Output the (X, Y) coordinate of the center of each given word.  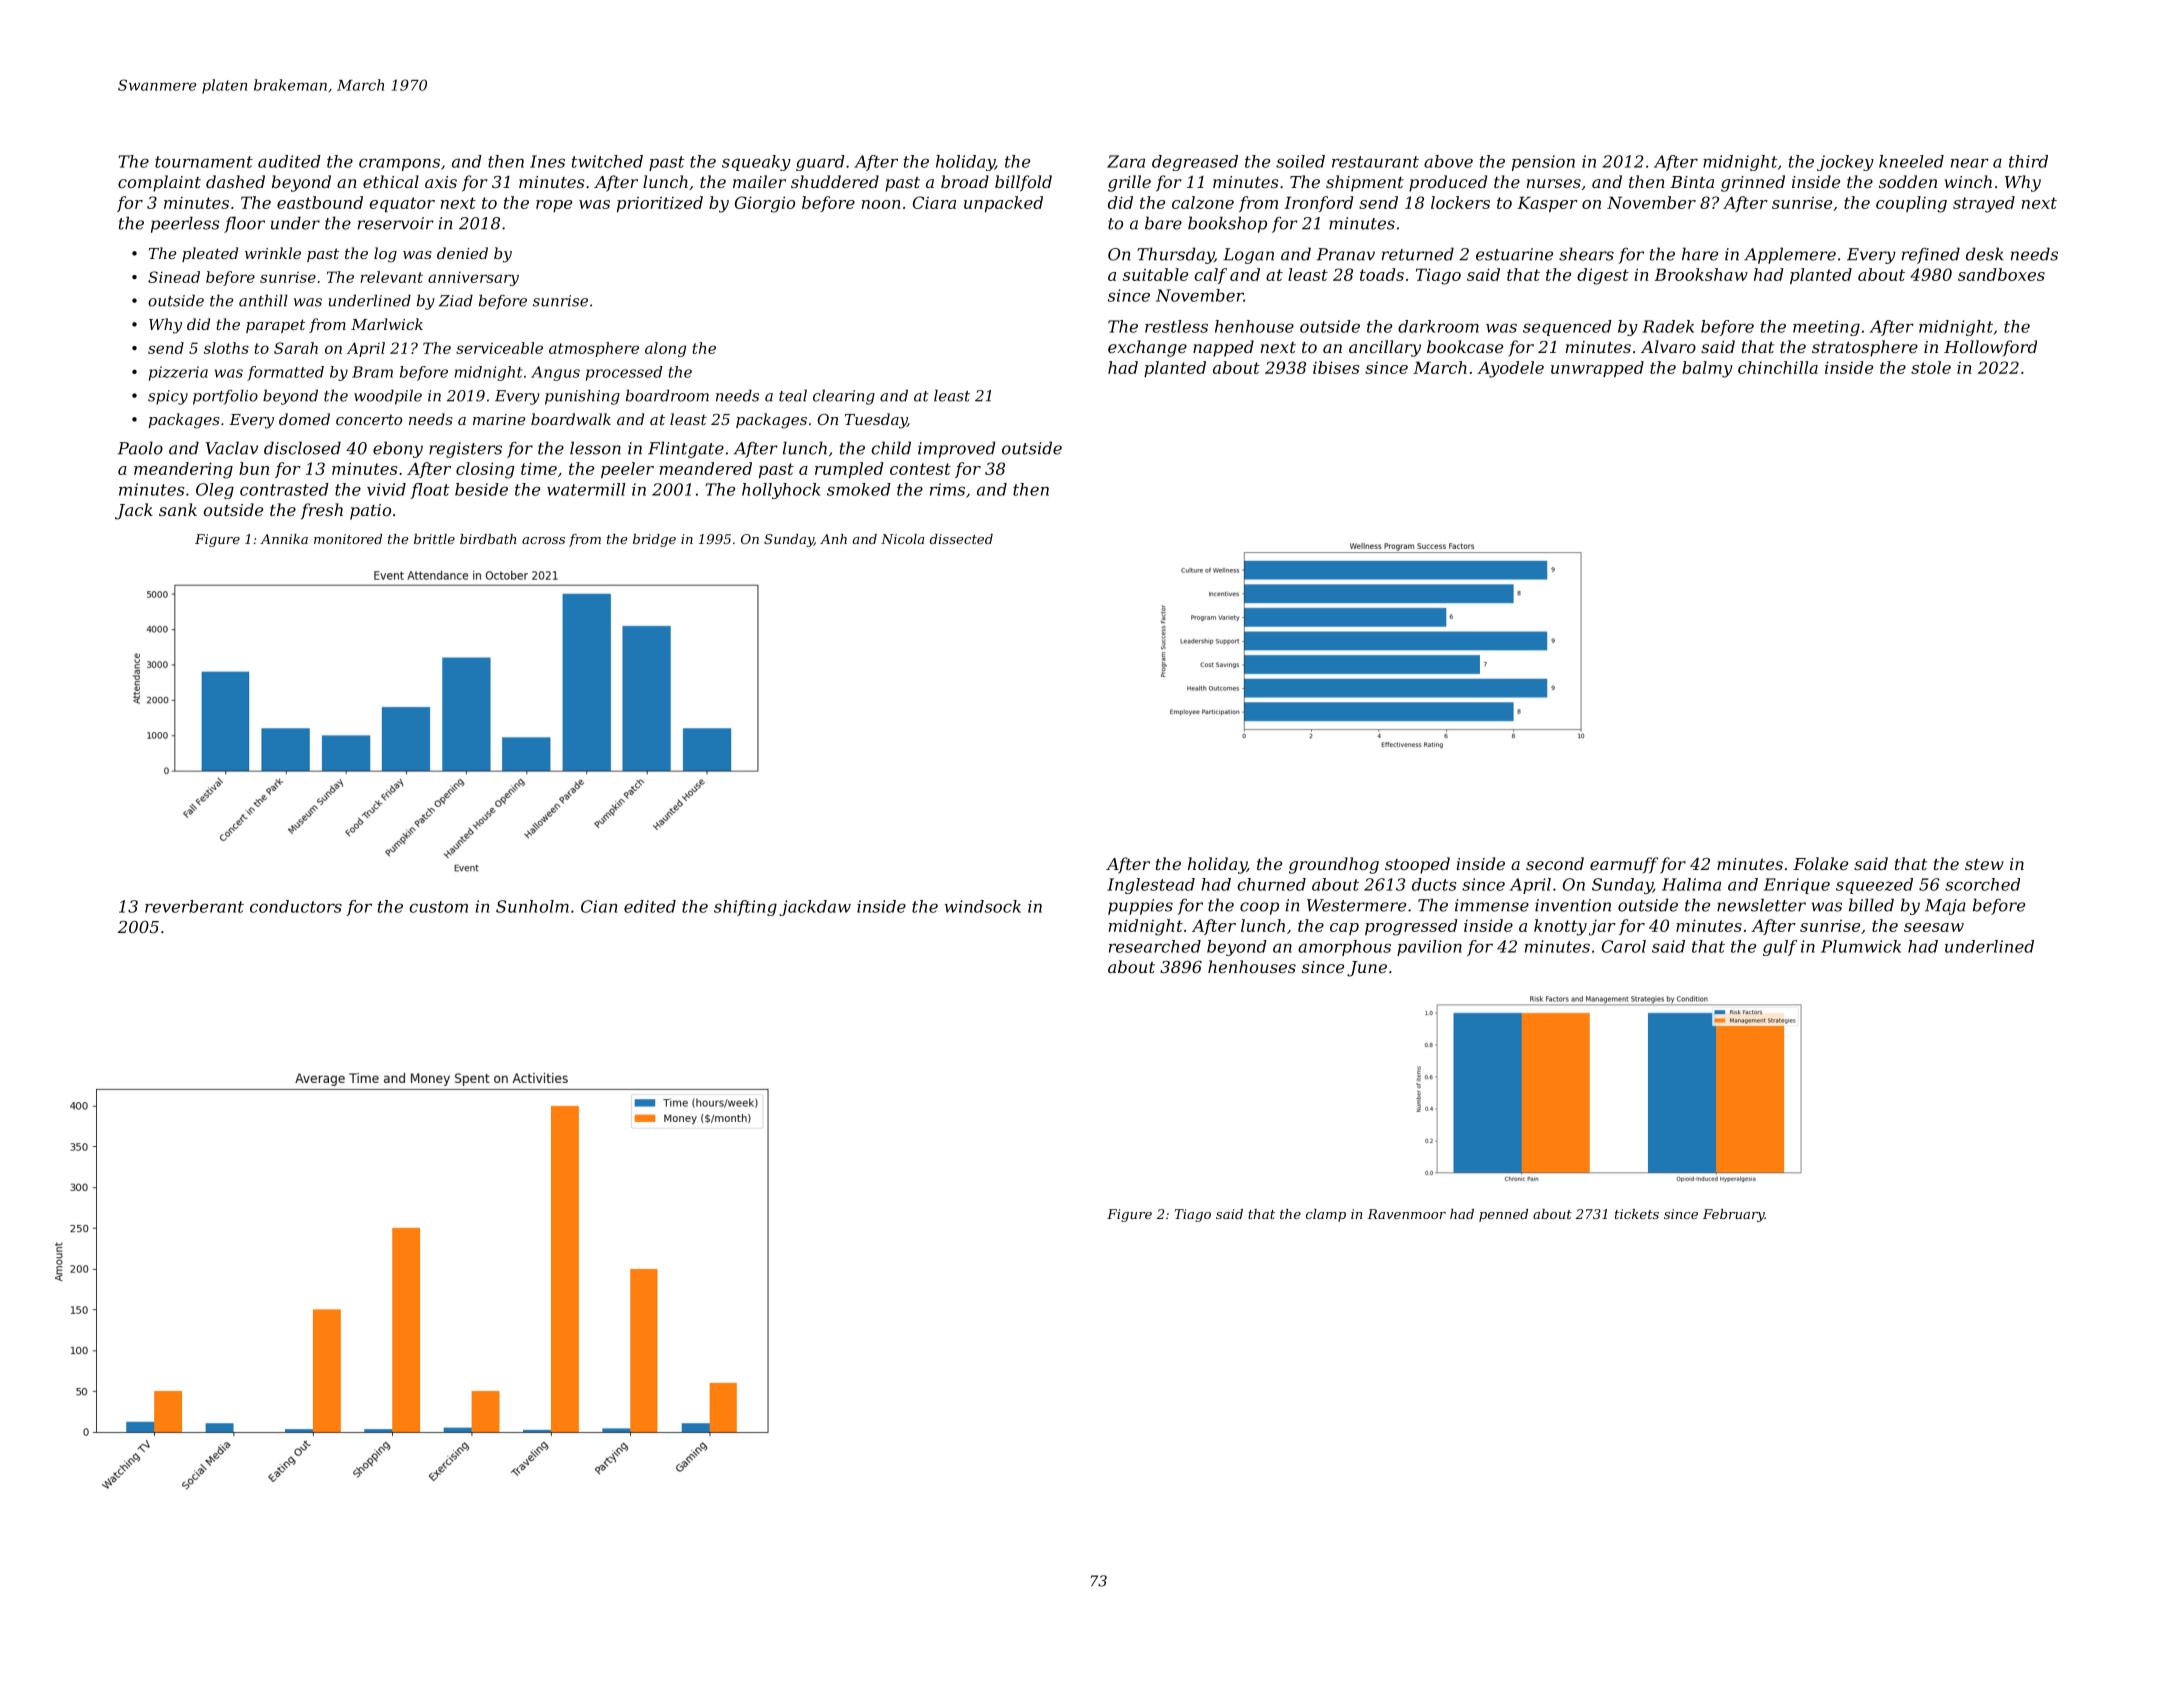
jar (1602, 927)
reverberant (194, 906)
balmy (1707, 369)
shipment (1365, 183)
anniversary (473, 279)
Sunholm (532, 906)
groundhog (1334, 865)
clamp (1326, 1215)
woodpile (388, 397)
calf (1210, 276)
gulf (1780, 948)
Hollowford (1990, 348)
